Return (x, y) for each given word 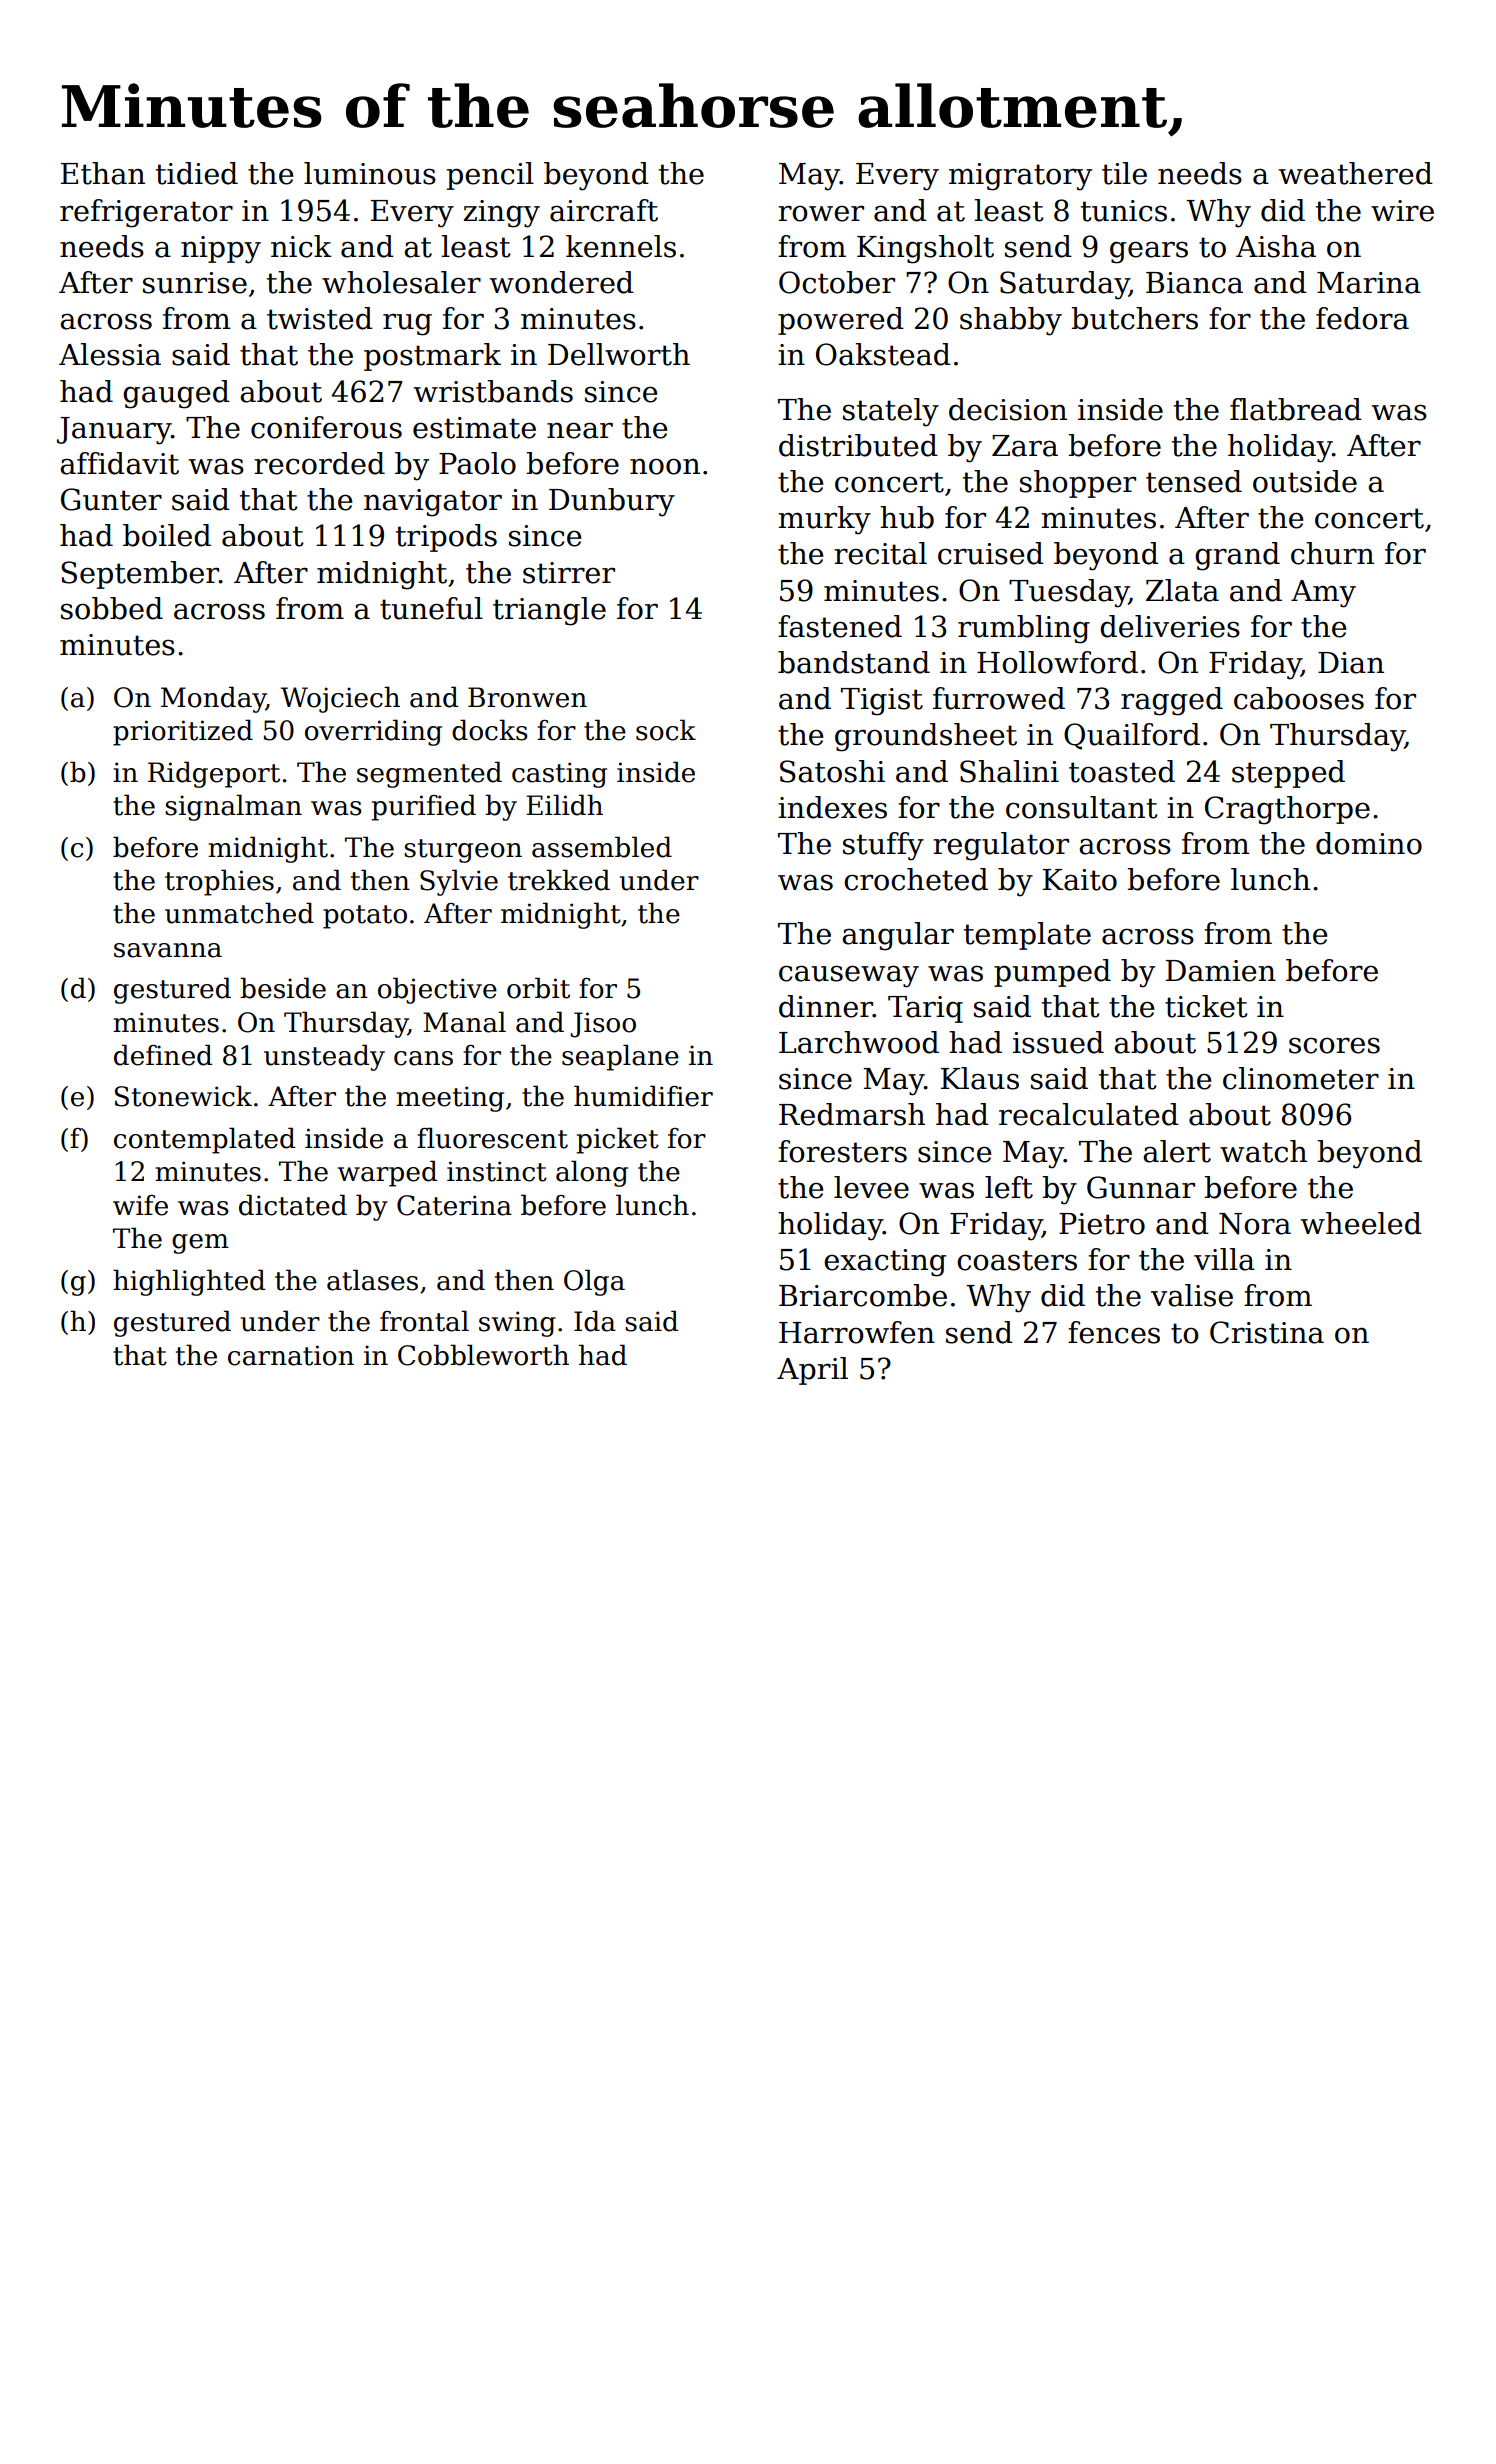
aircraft (604, 210)
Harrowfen (857, 1332)
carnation (291, 1355)
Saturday (1064, 285)
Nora (1255, 1224)
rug (407, 324)
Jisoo (603, 1025)
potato (365, 917)
